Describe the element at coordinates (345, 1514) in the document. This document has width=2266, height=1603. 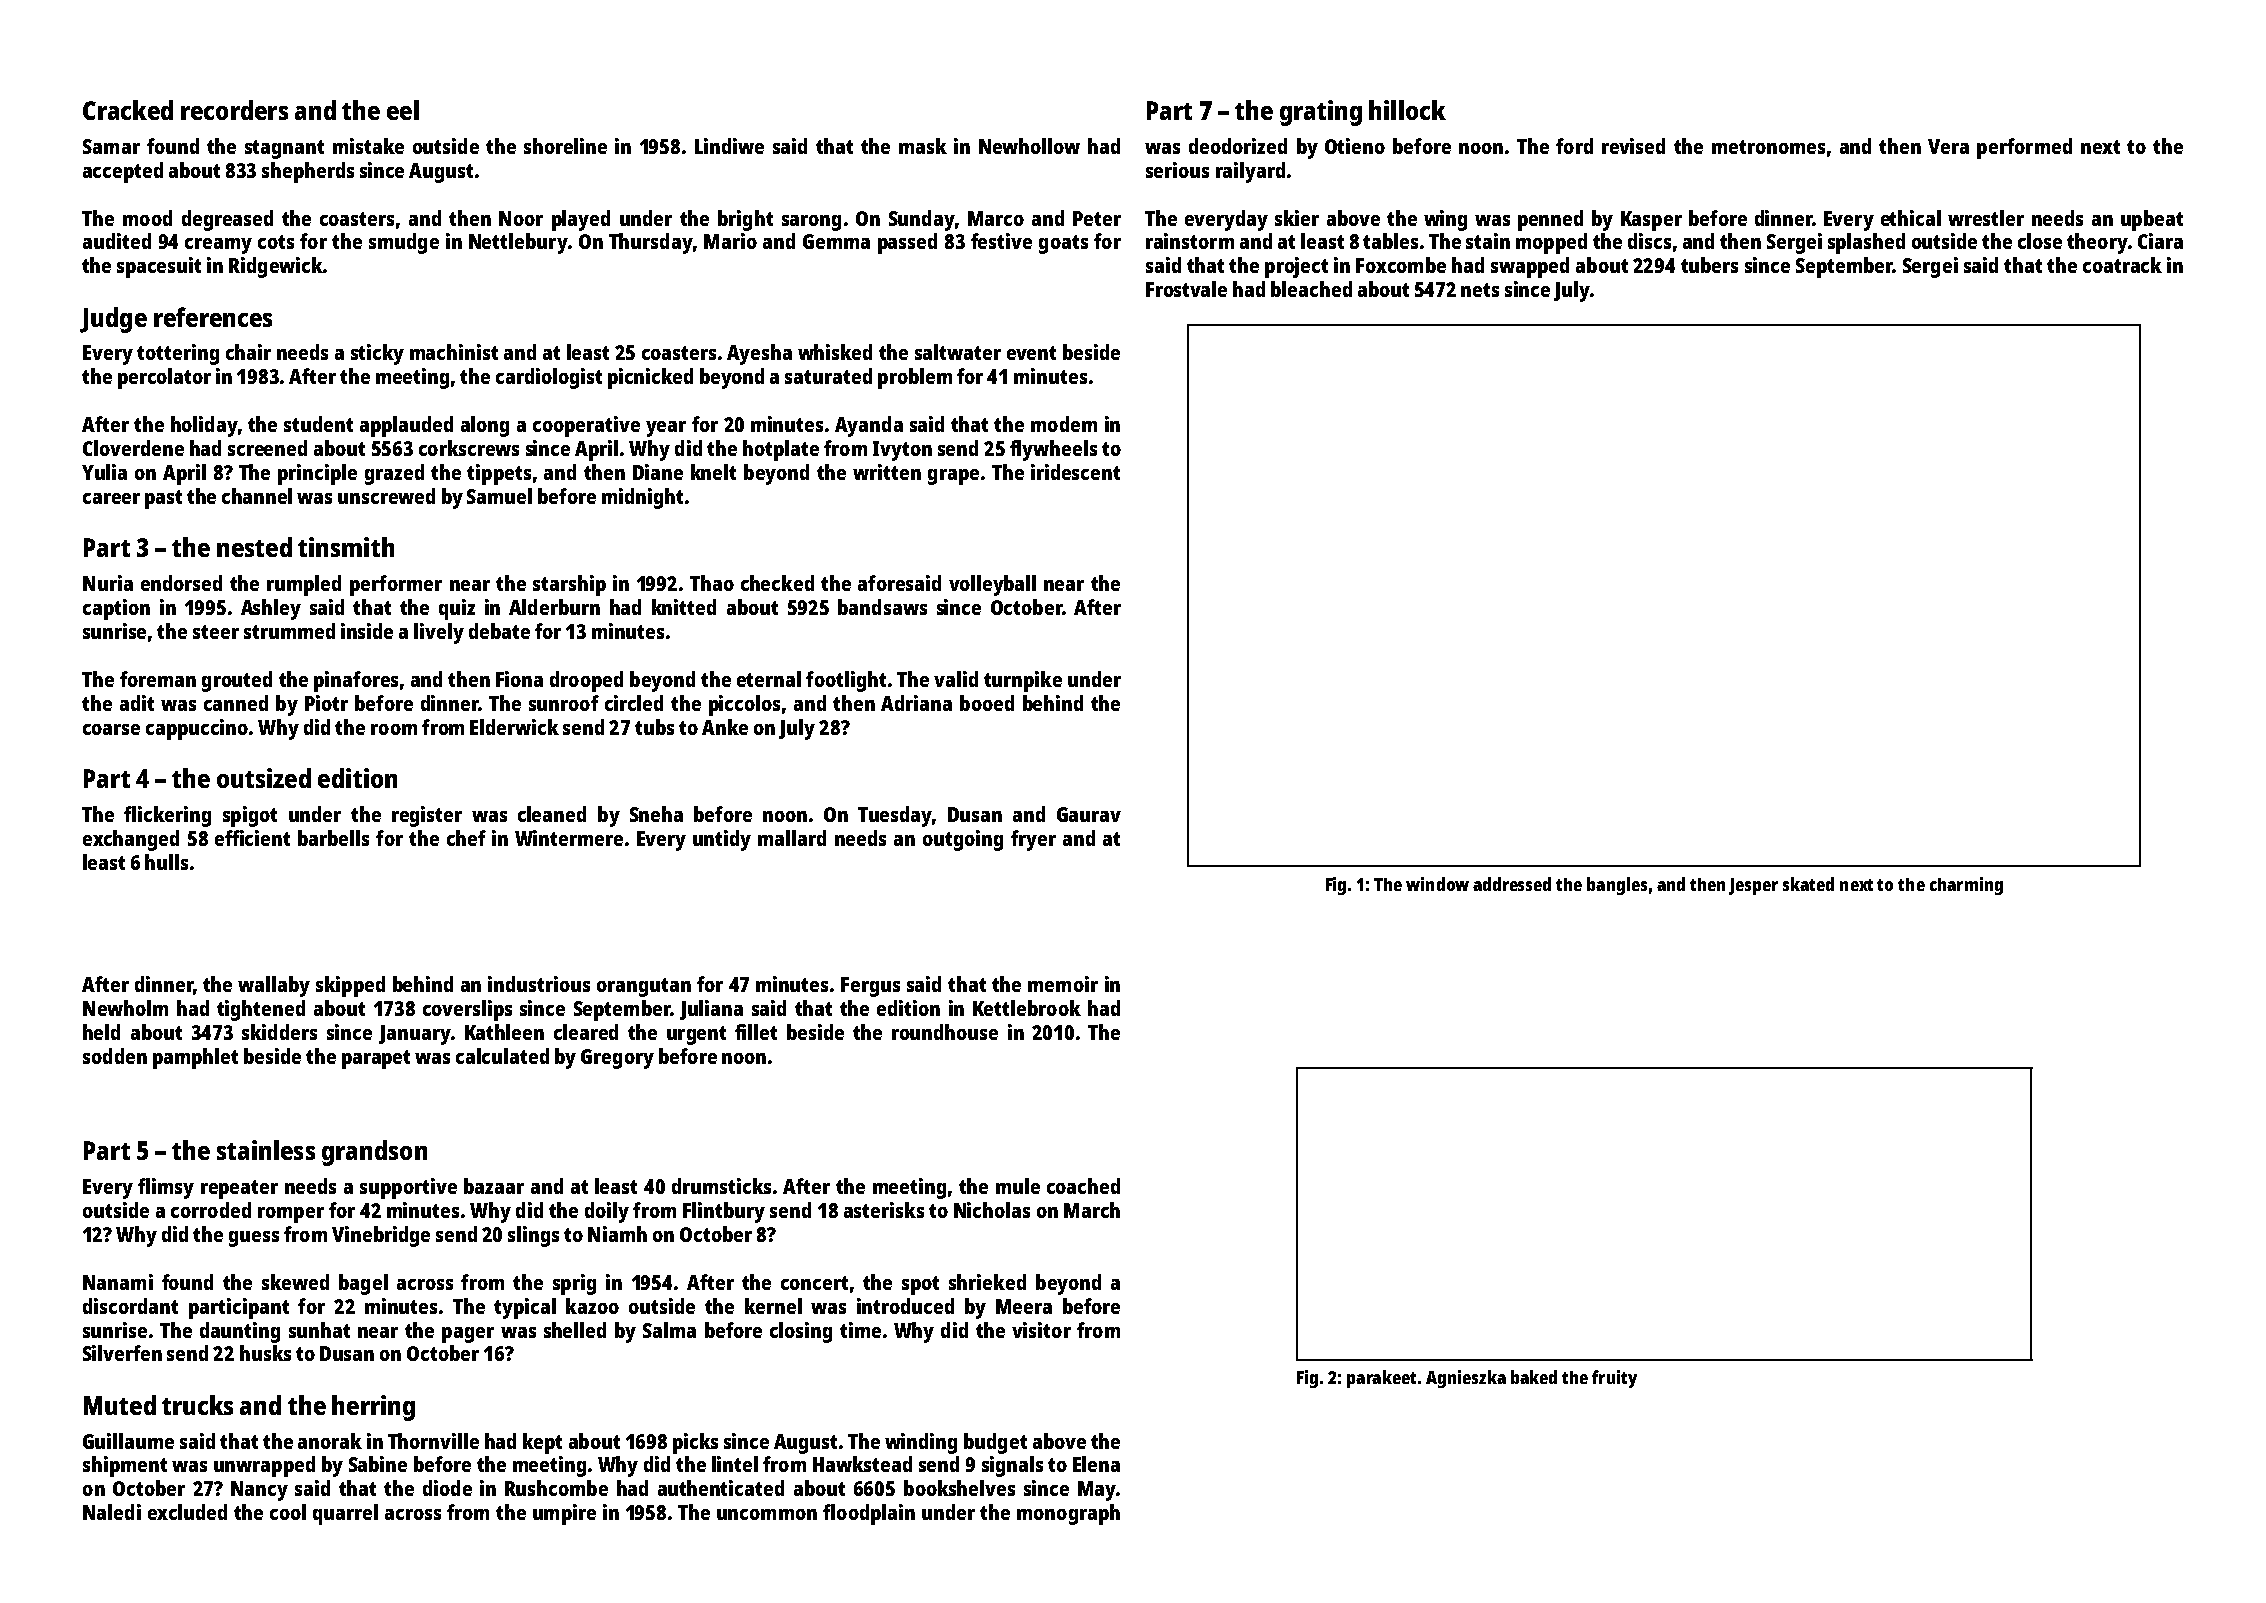
I see `quarrel` at that location.
